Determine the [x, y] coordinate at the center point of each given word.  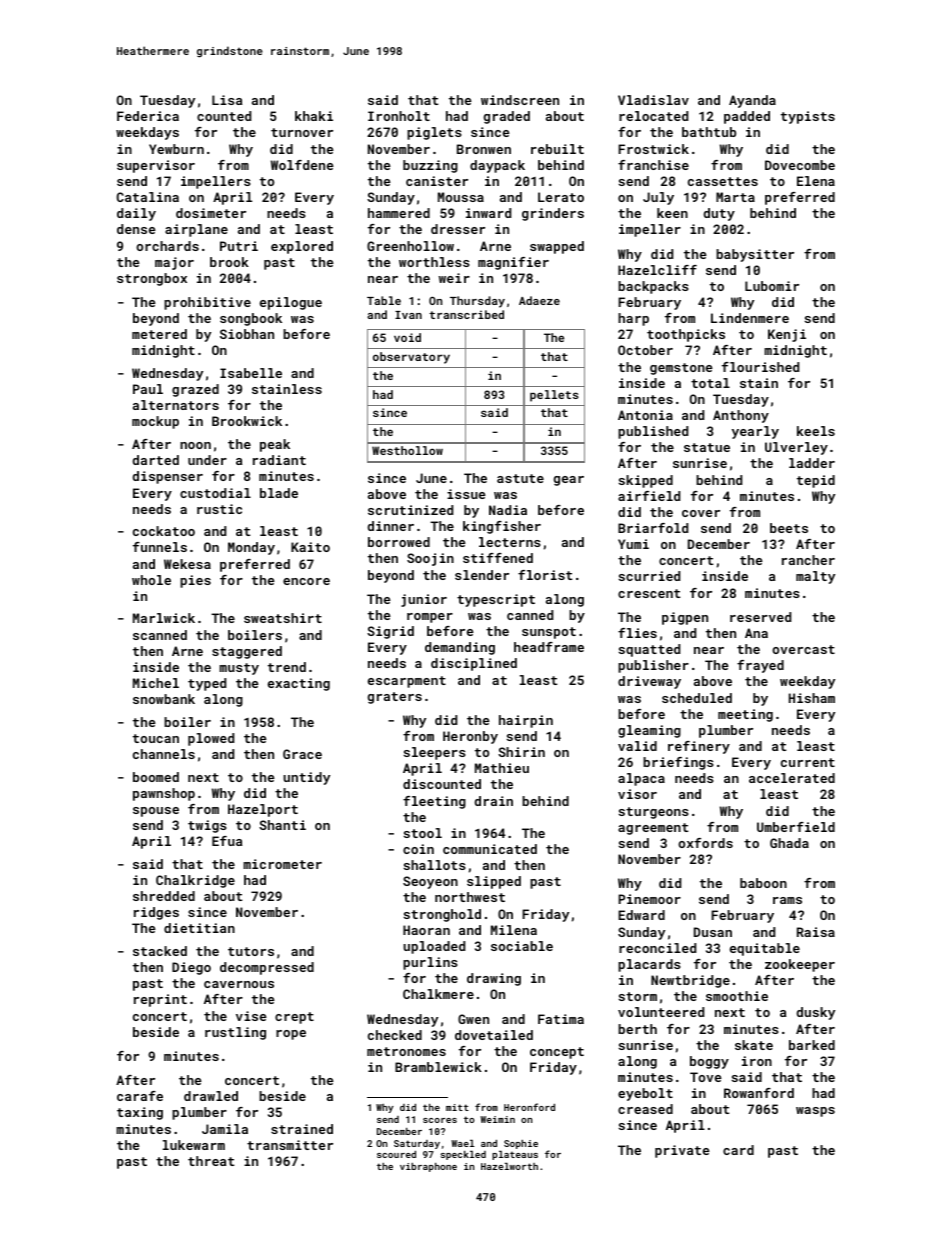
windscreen [520, 100]
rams [787, 900]
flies [637, 633]
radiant [279, 460]
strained [302, 1129]
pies [195, 581]
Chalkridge [195, 881]
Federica [148, 116]
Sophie [521, 1144]
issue [466, 494]
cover [701, 513]
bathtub [709, 132]
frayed [760, 666]
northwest [470, 897]
